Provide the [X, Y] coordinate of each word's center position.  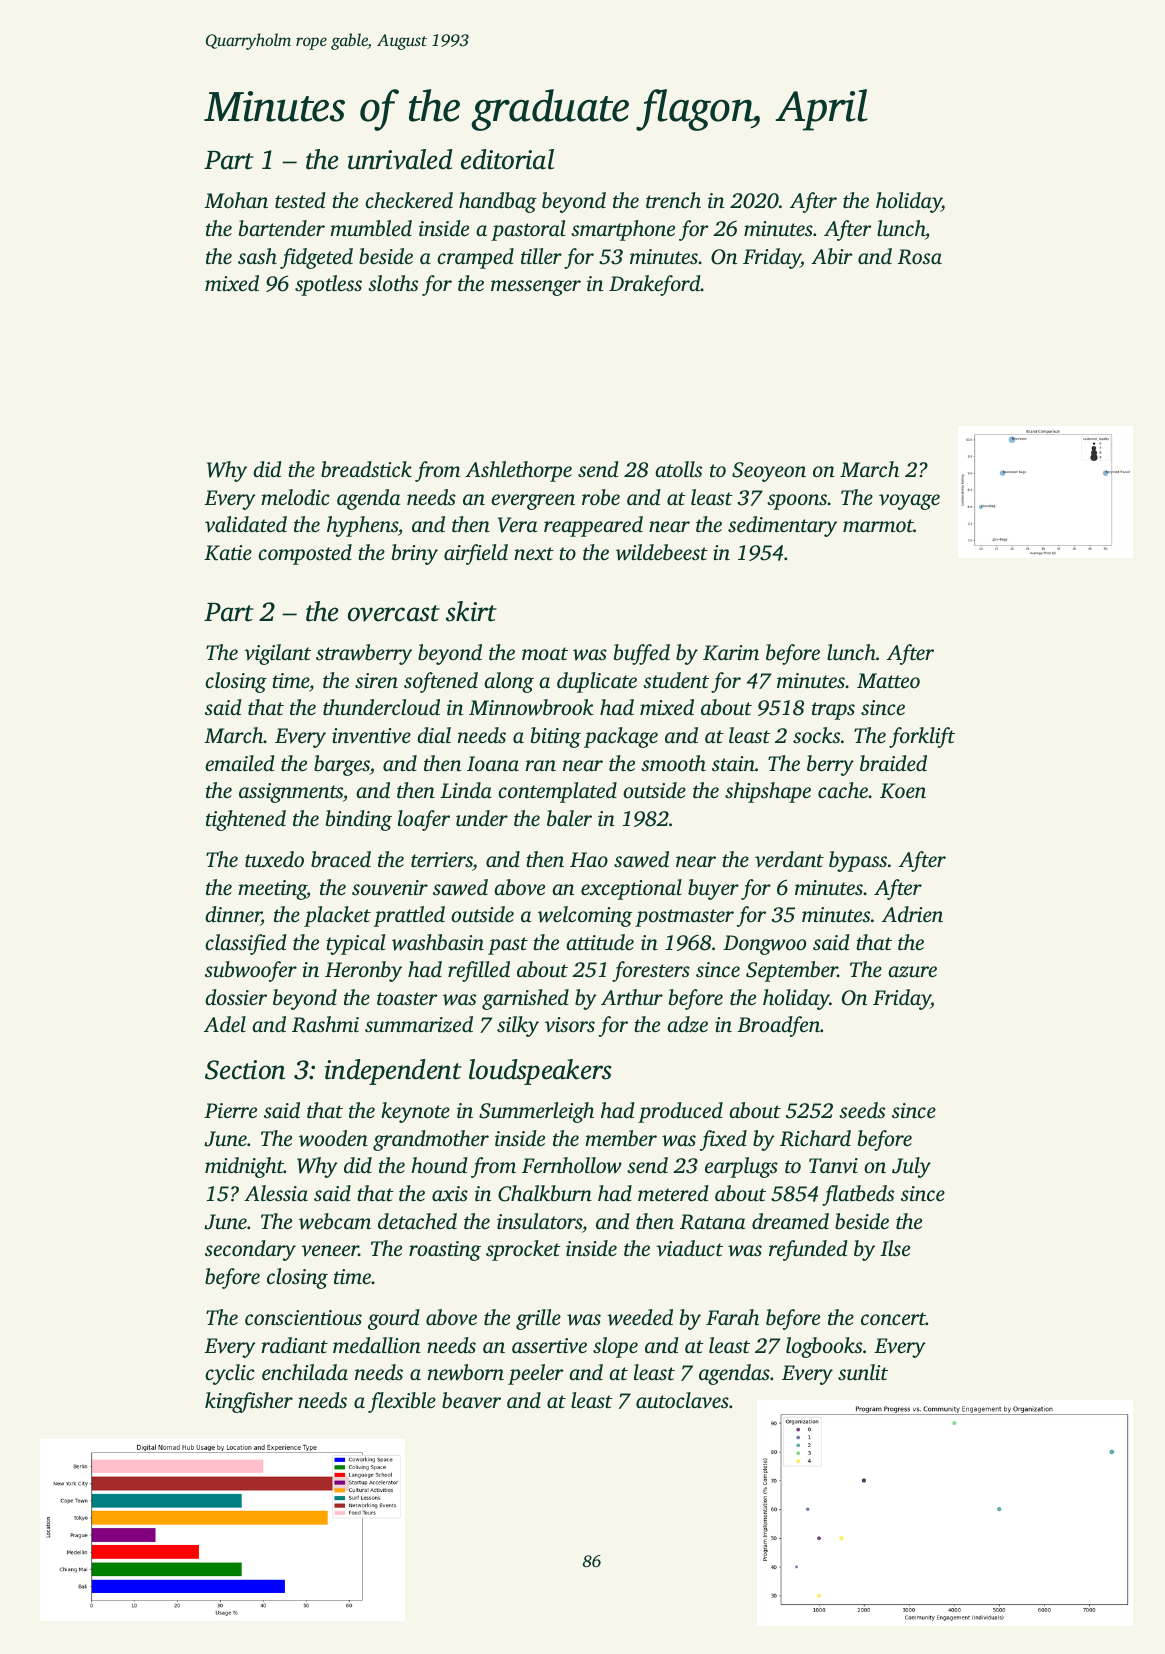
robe [601, 497]
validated [246, 524]
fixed [723, 1140]
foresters [651, 971]
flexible [402, 1402]
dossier [236, 997]
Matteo [888, 680]
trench [673, 200]
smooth [673, 763]
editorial [507, 159]
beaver [471, 1400]
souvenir [390, 888]
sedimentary [782, 526]
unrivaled [400, 159]
